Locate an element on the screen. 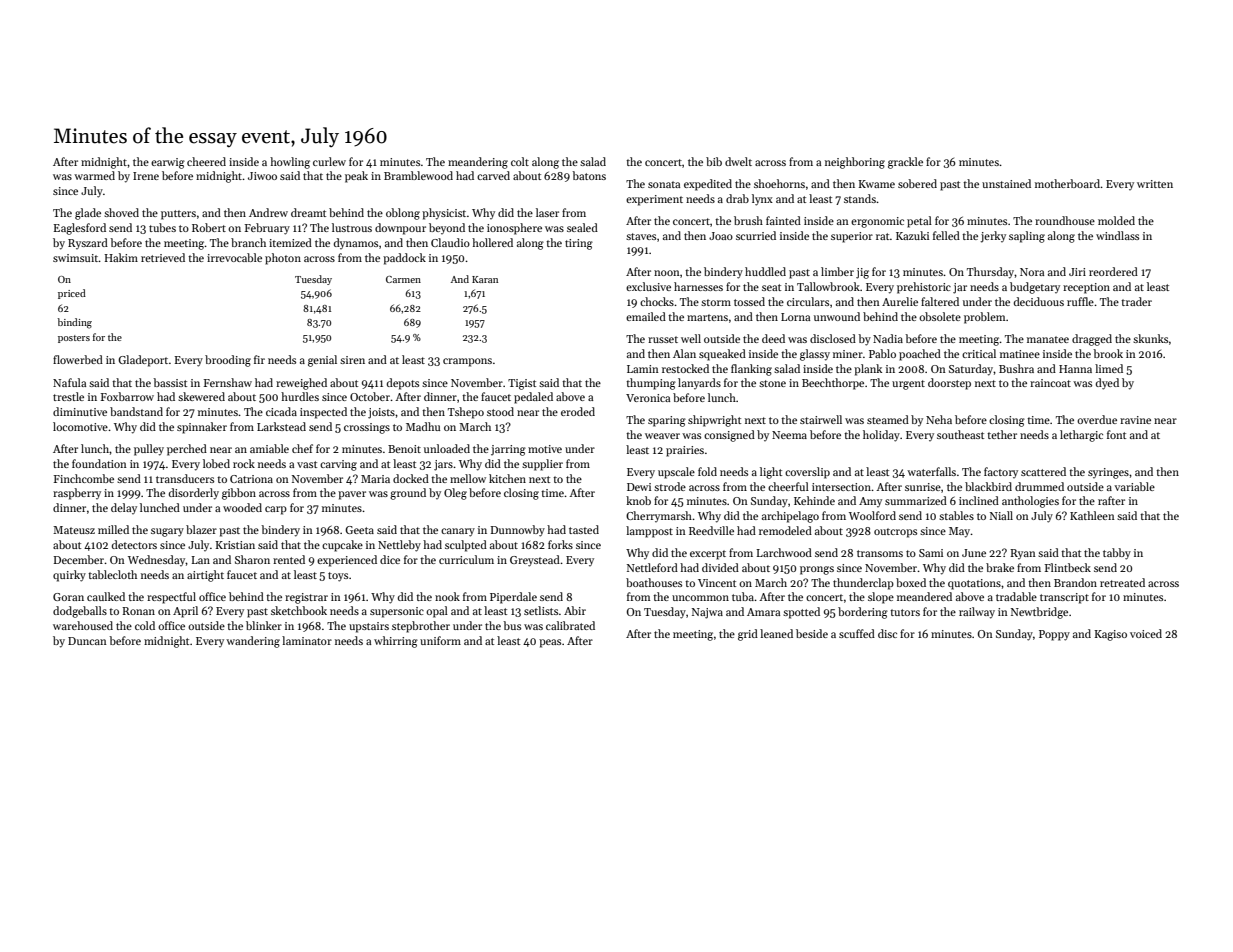 This screenshot has height=952, width=1233. unstained is located at coordinates (1006, 183).
